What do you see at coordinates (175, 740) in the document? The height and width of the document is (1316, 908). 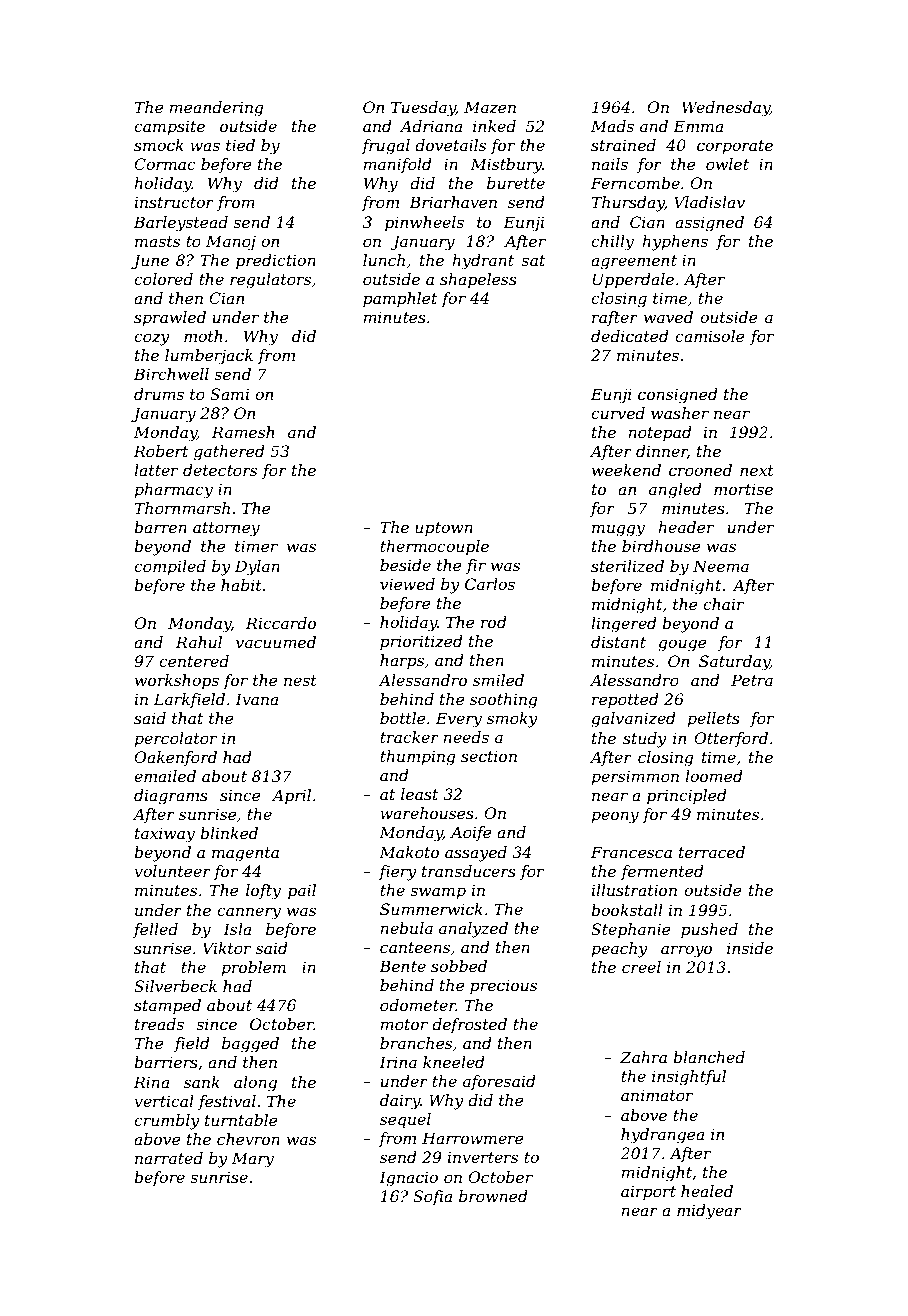 I see `percolator` at bounding box center [175, 740].
